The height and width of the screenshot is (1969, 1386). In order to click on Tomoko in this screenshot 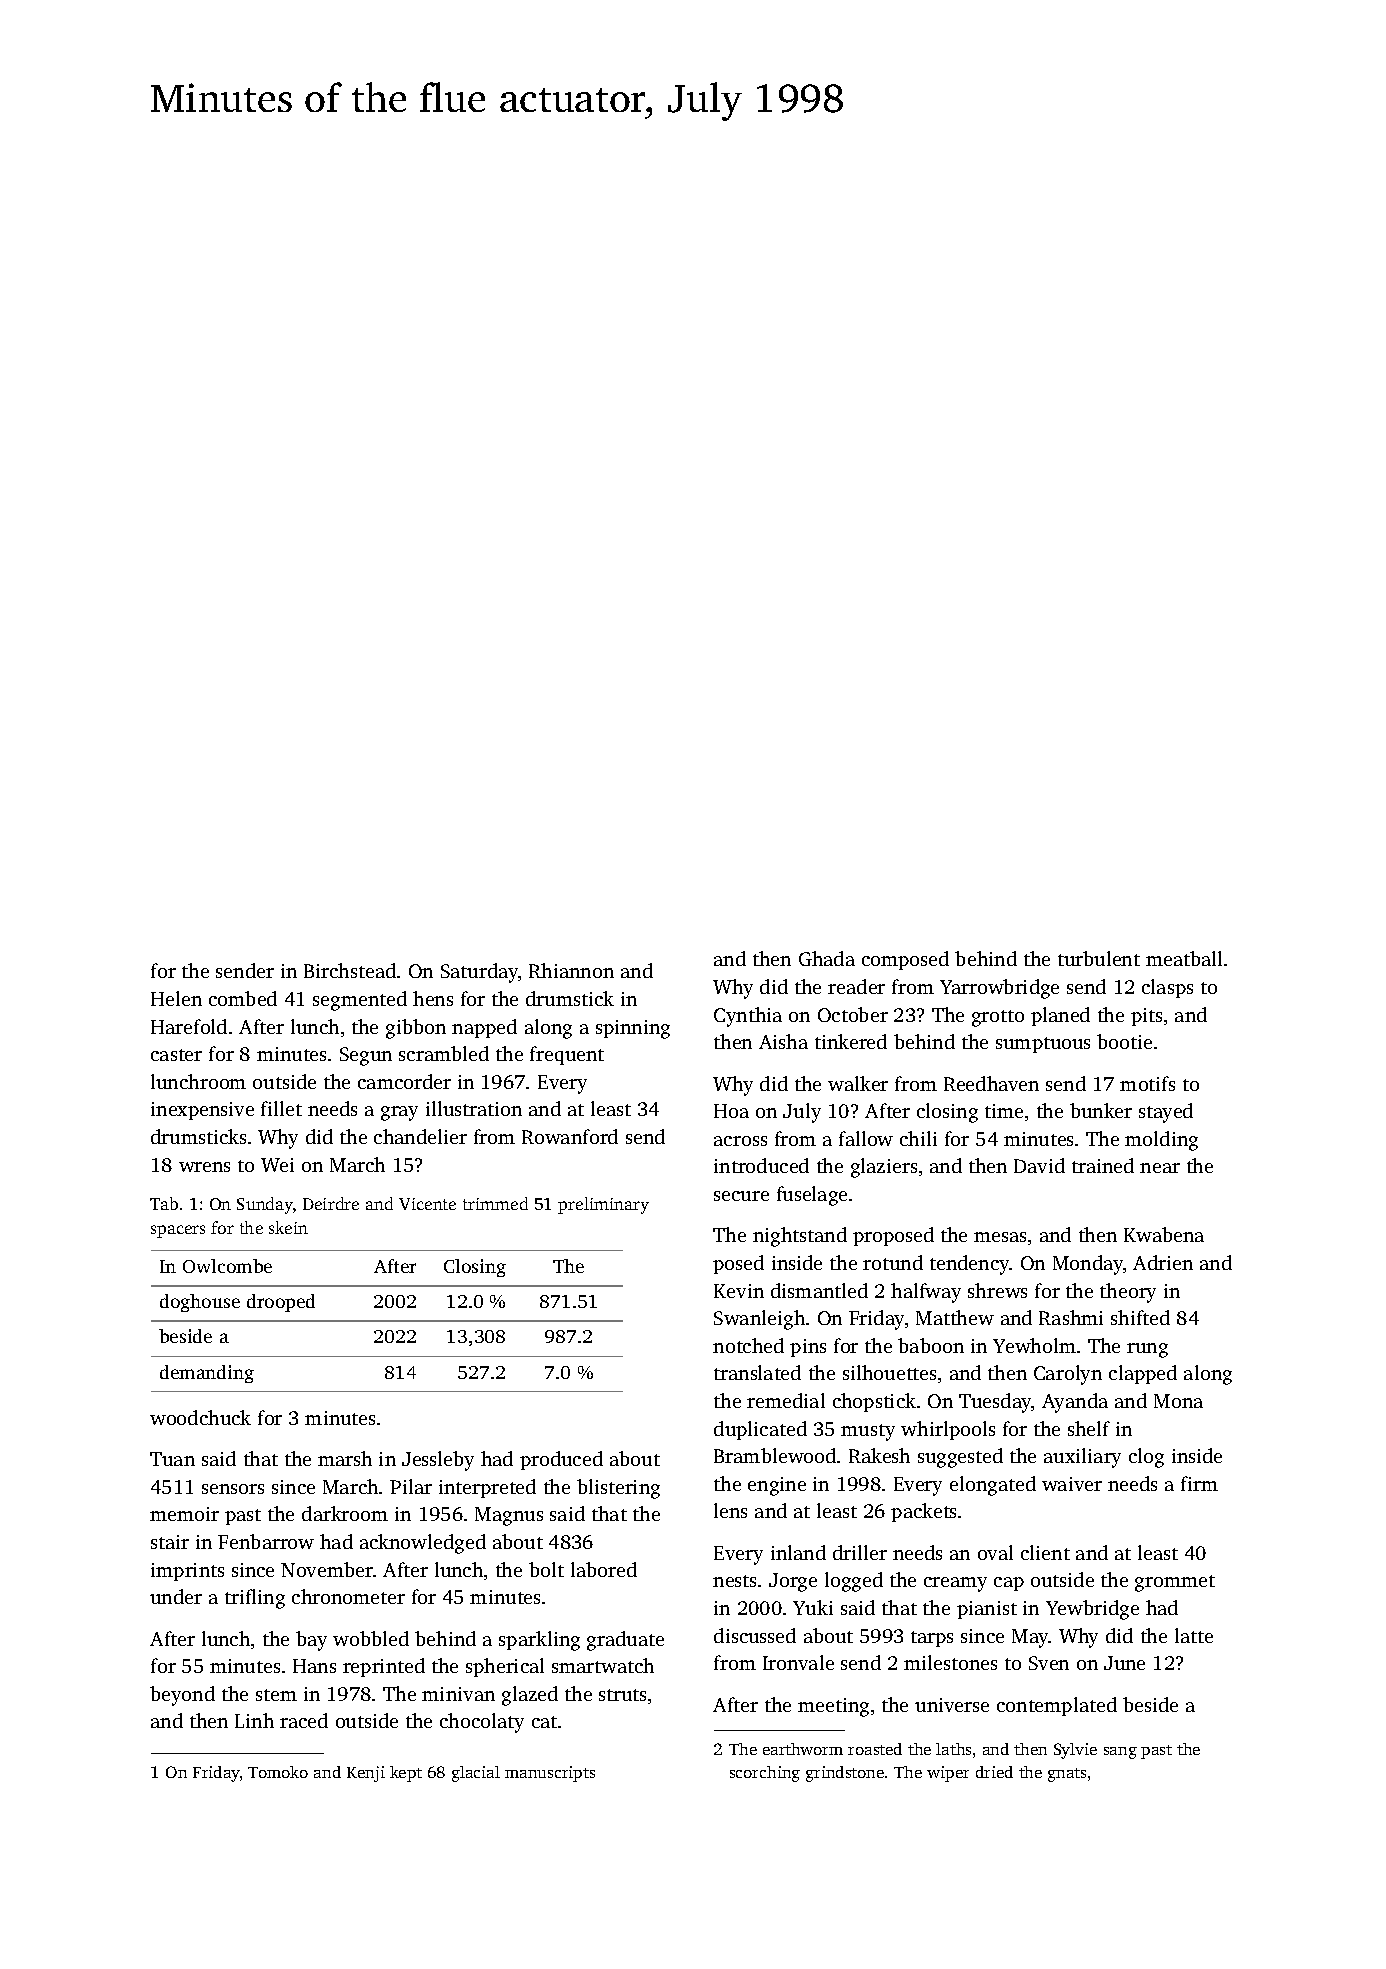, I will do `click(278, 1772)`.
